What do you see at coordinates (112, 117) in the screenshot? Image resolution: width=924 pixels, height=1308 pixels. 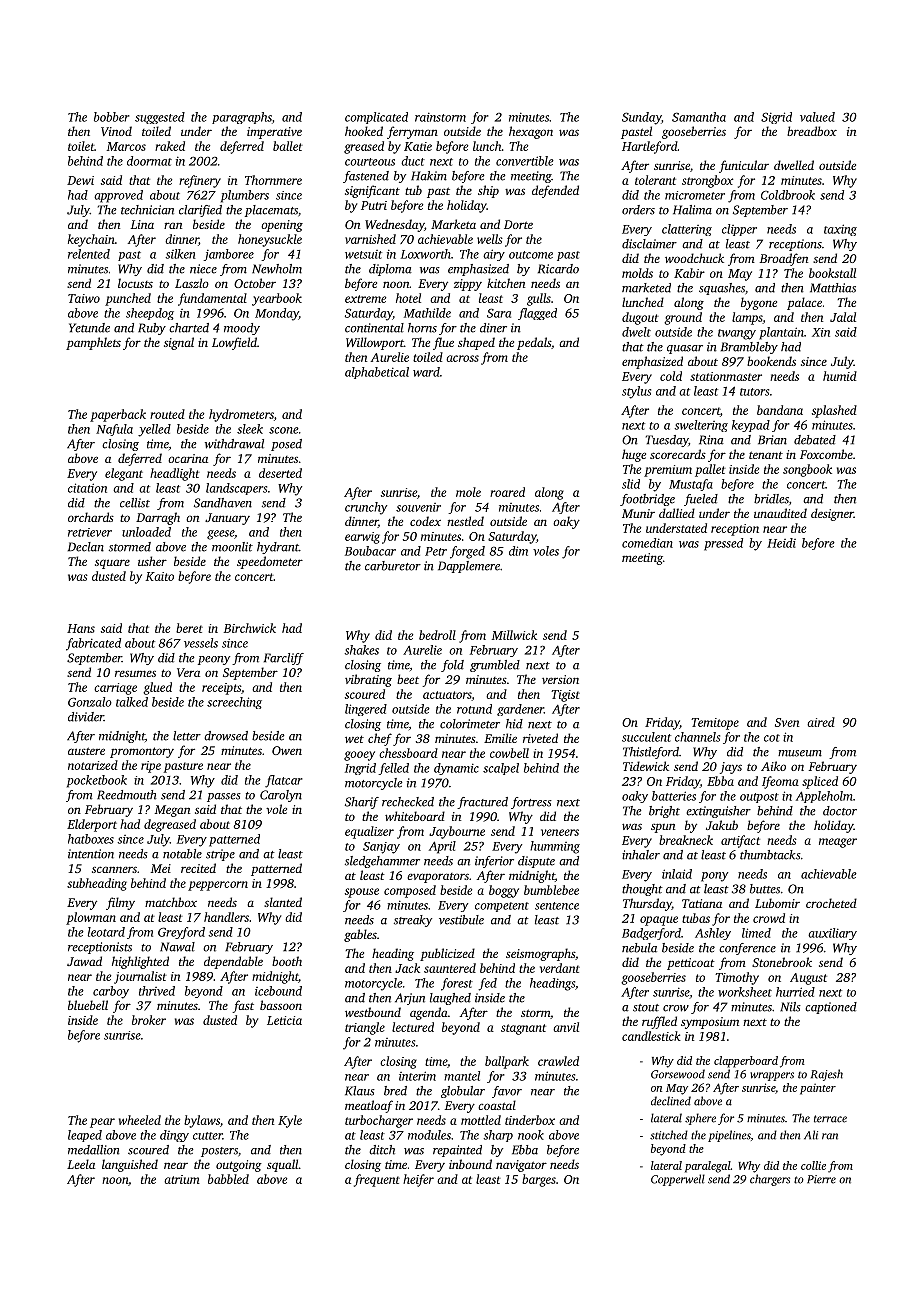 I see `bobber` at bounding box center [112, 117].
